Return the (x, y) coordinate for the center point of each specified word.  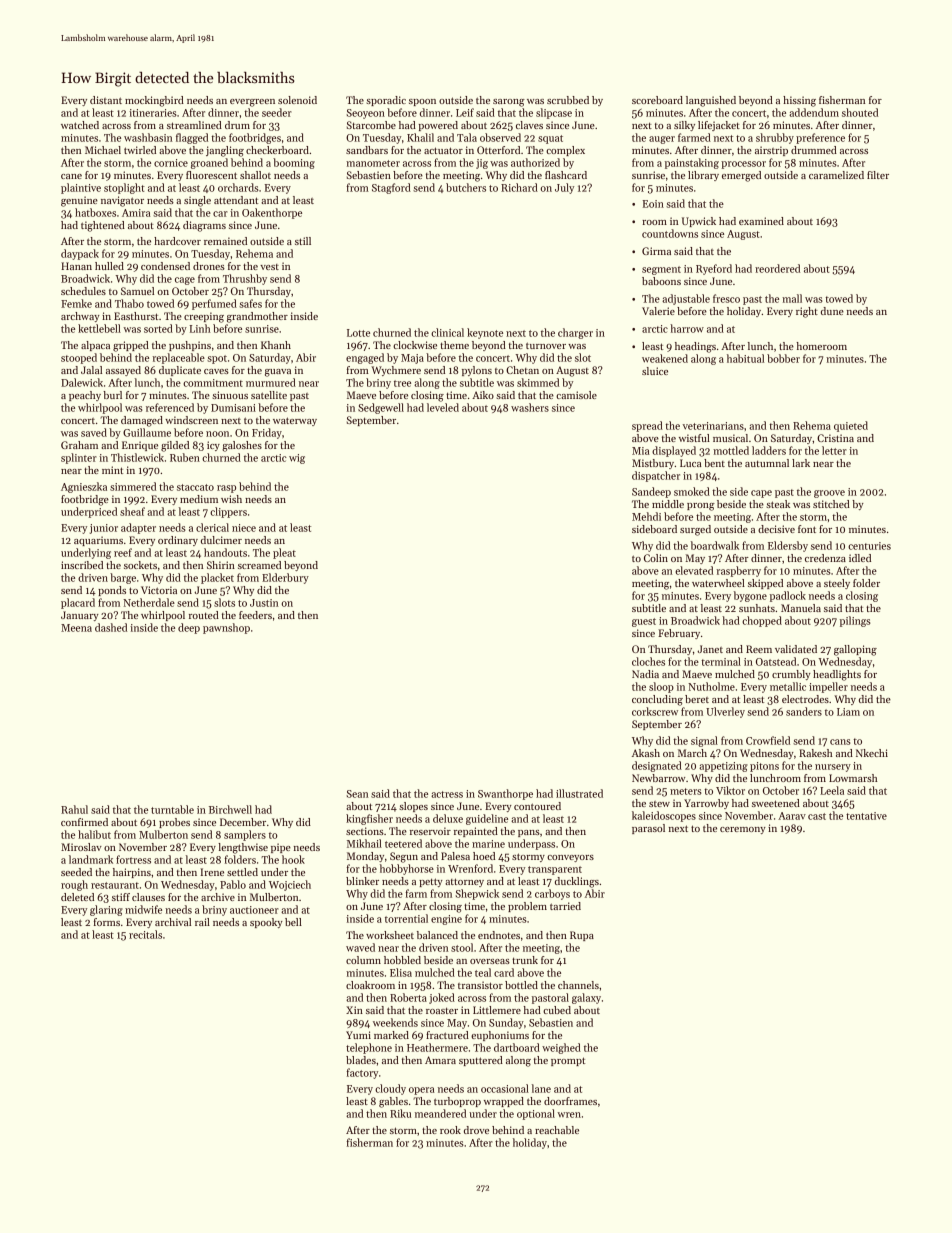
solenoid (297, 100)
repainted (476, 832)
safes (250, 303)
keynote (485, 333)
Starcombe (371, 125)
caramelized (836, 175)
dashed (111, 627)
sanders (804, 711)
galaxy (586, 998)
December (243, 822)
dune (832, 311)
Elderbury (285, 578)
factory (362, 1073)
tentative (866, 816)
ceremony (743, 830)
